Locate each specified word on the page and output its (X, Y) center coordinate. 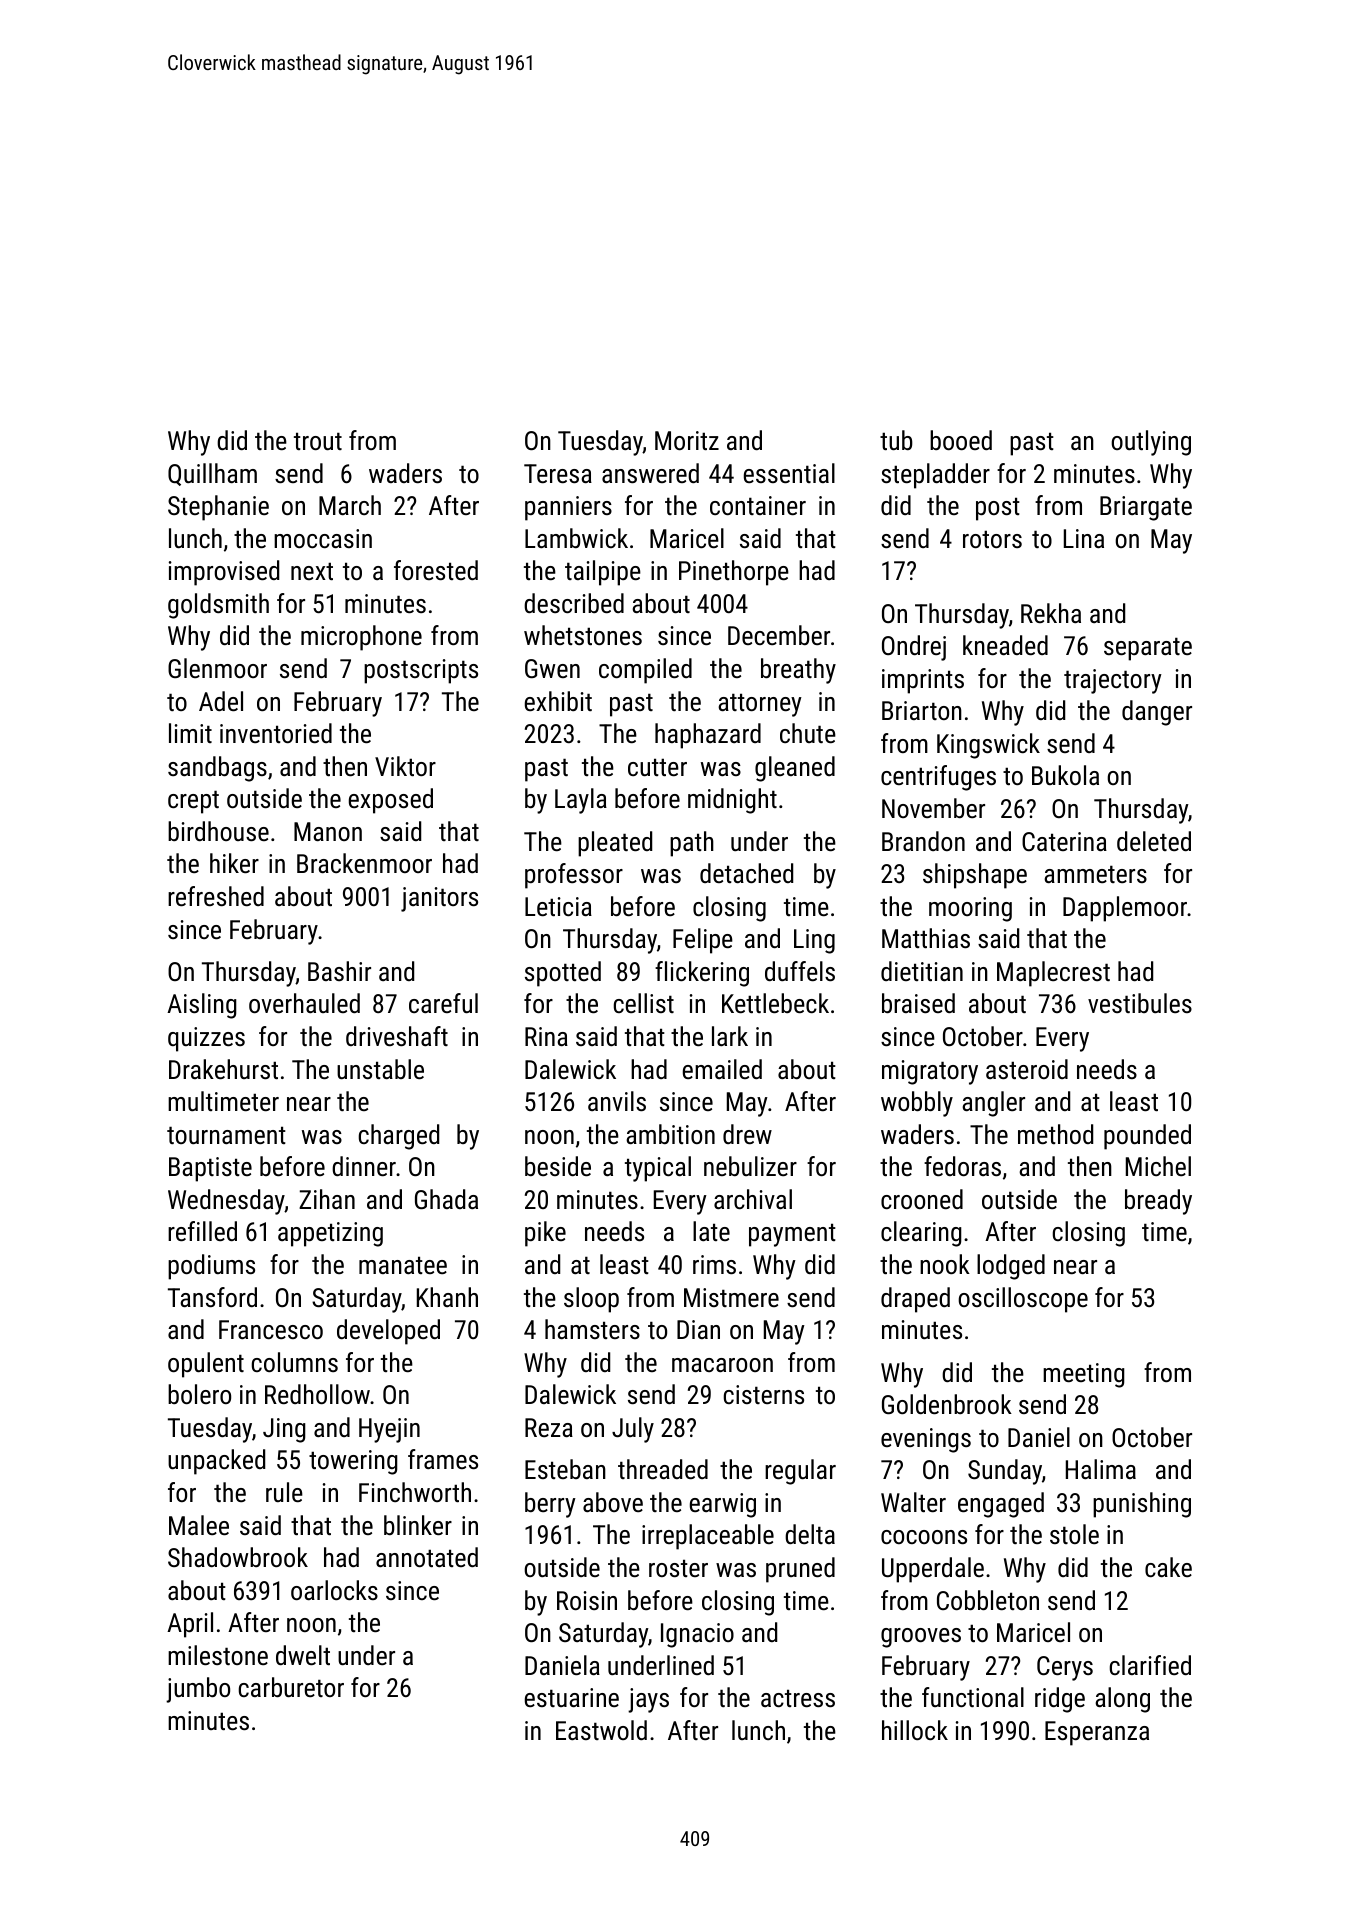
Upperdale (933, 1570)
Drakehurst (223, 1069)
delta (810, 1534)
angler (993, 1104)
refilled (202, 1231)
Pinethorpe (734, 573)
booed (961, 440)
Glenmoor (217, 668)
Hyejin (389, 1430)
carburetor (291, 1687)
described (574, 603)
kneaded (1005, 645)
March (350, 505)
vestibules (1140, 1003)
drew (747, 1134)
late (711, 1231)
